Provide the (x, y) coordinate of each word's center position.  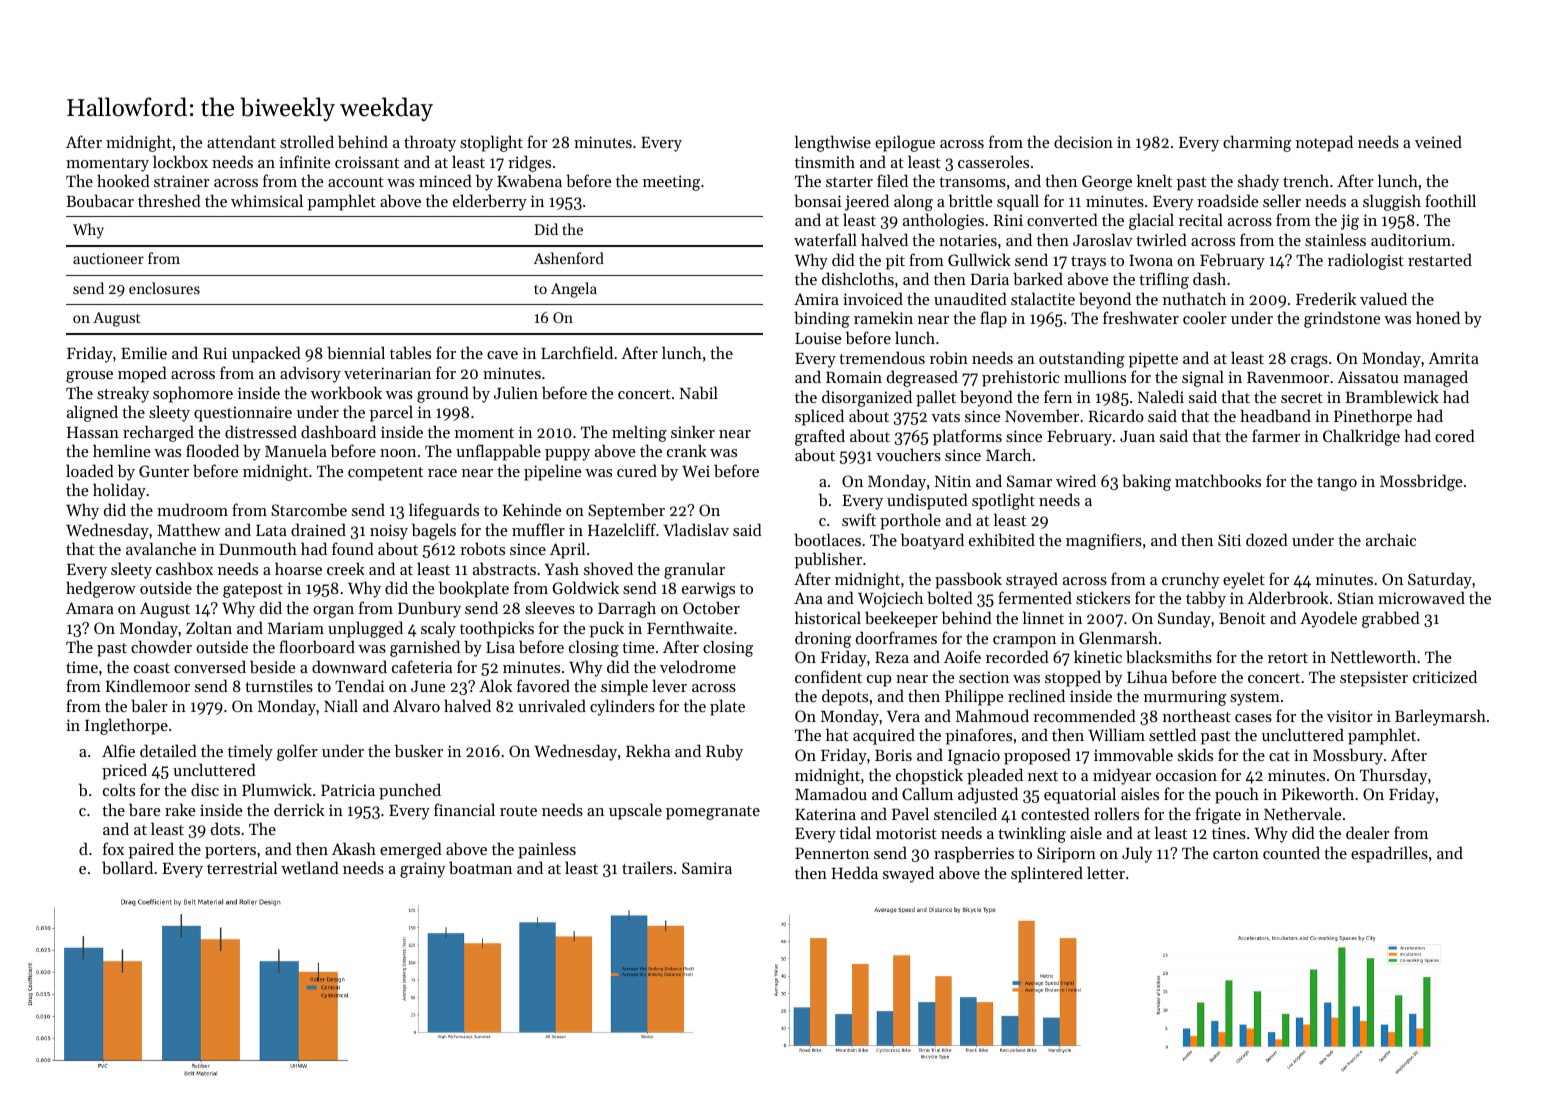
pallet (936, 398)
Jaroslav (1103, 239)
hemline (122, 450)
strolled (307, 141)
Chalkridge (1361, 437)
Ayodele (1328, 619)
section (984, 677)
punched (410, 791)
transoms (972, 182)
